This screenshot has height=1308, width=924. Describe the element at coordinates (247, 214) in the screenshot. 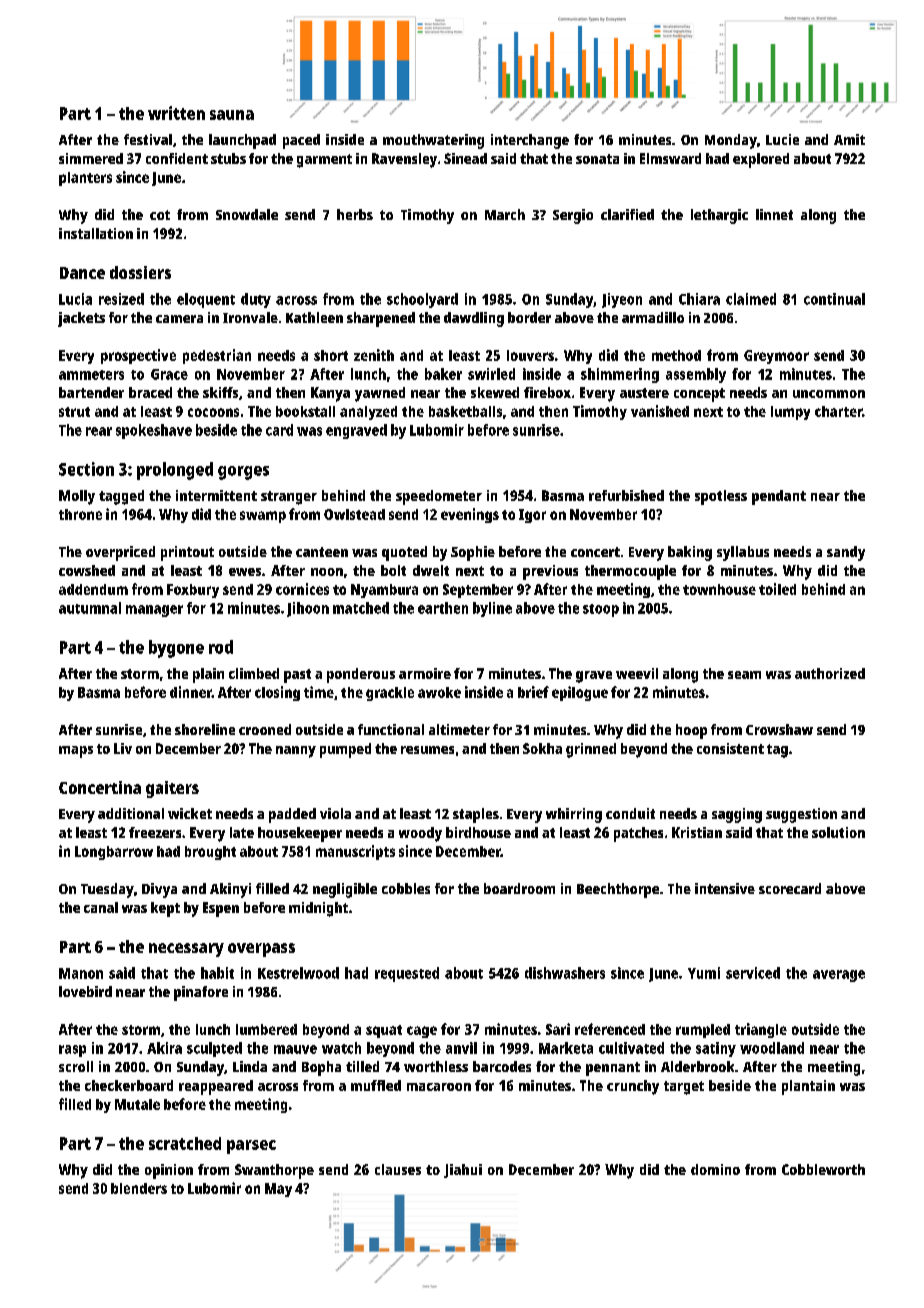

I see `Snowdale` at that location.
